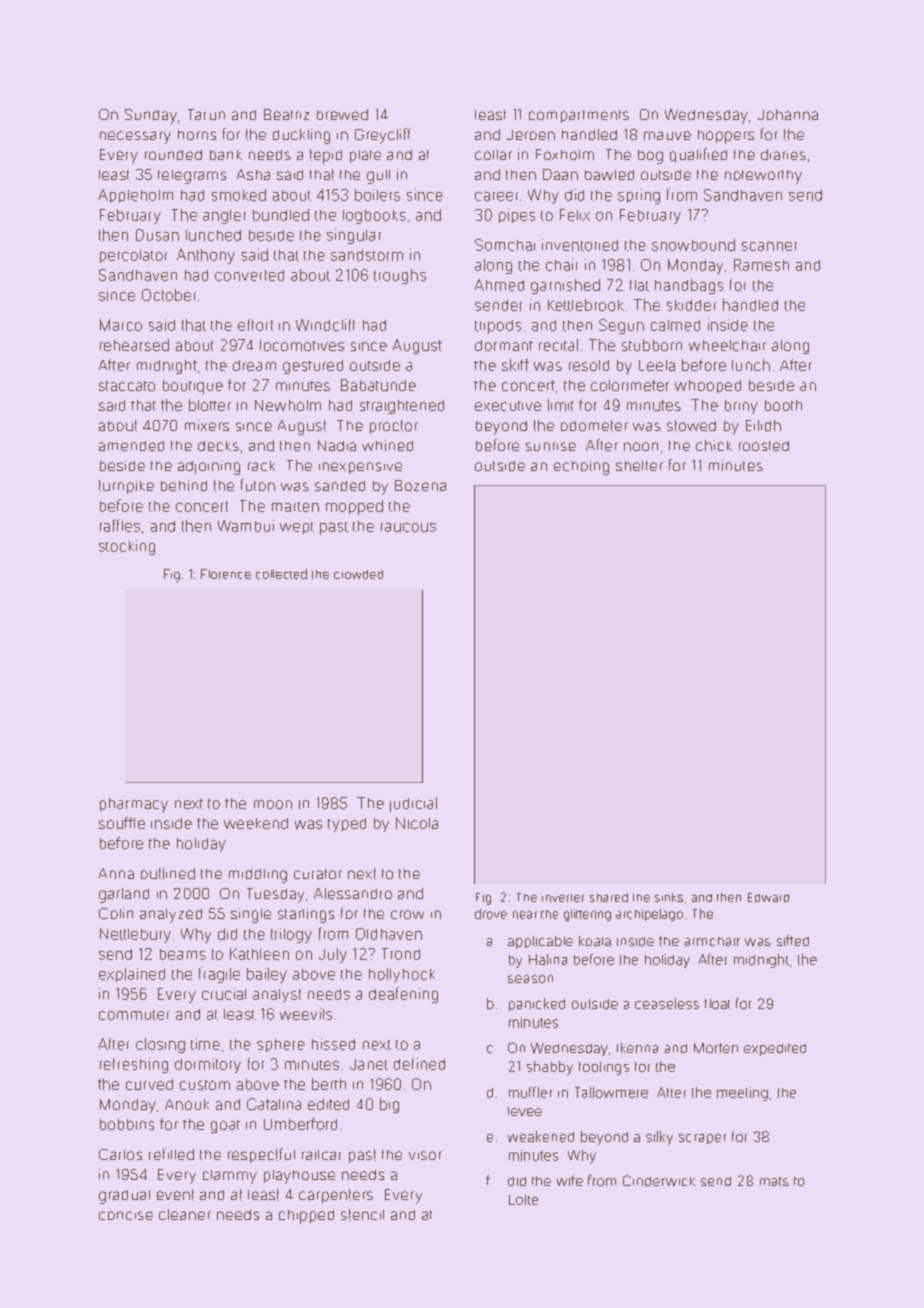 The image size is (924, 1308). Describe the element at coordinates (639, 466) in the screenshot. I see `shelter` at that location.
